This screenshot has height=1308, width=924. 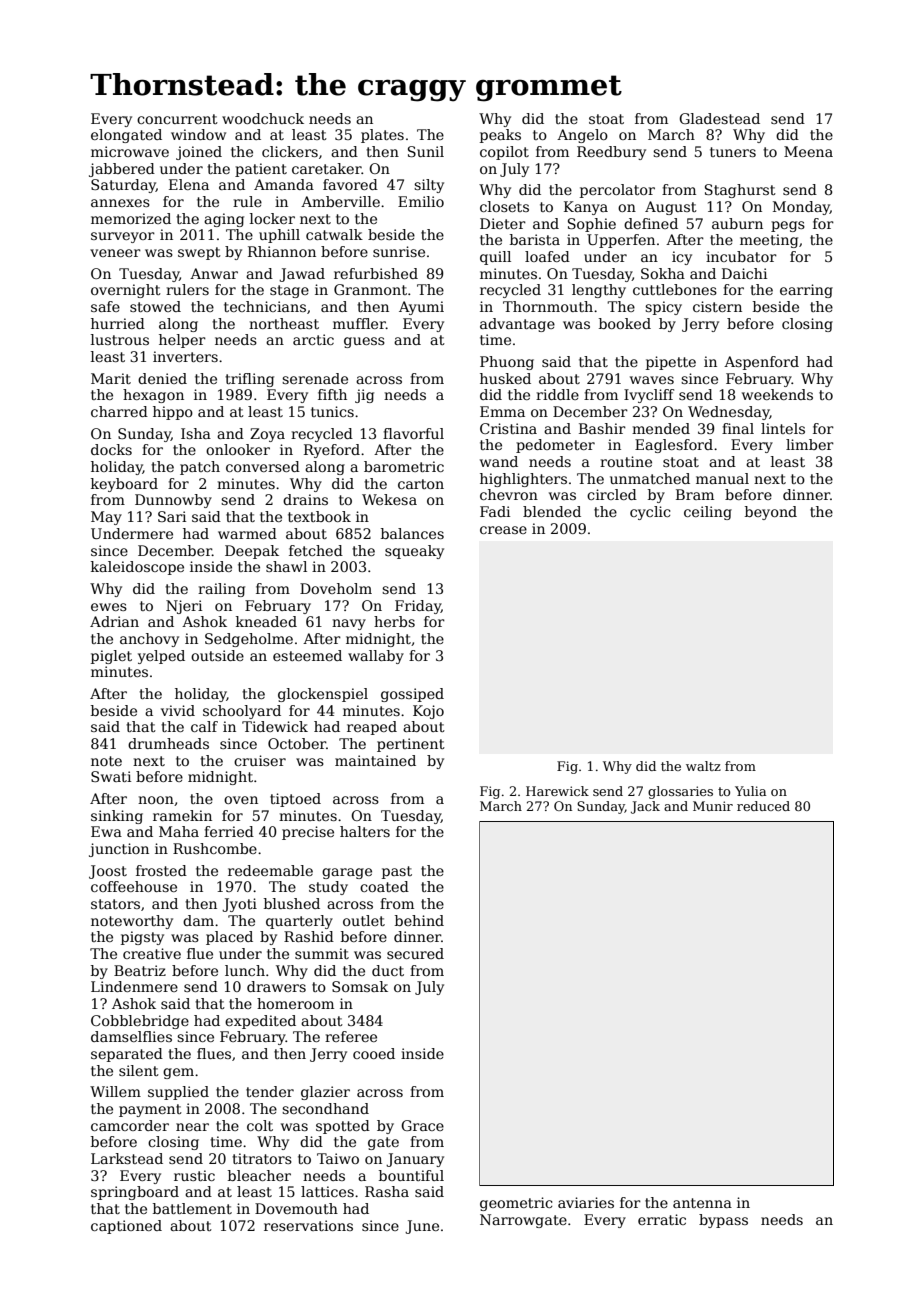 I want to click on wand, so click(x=499, y=461).
